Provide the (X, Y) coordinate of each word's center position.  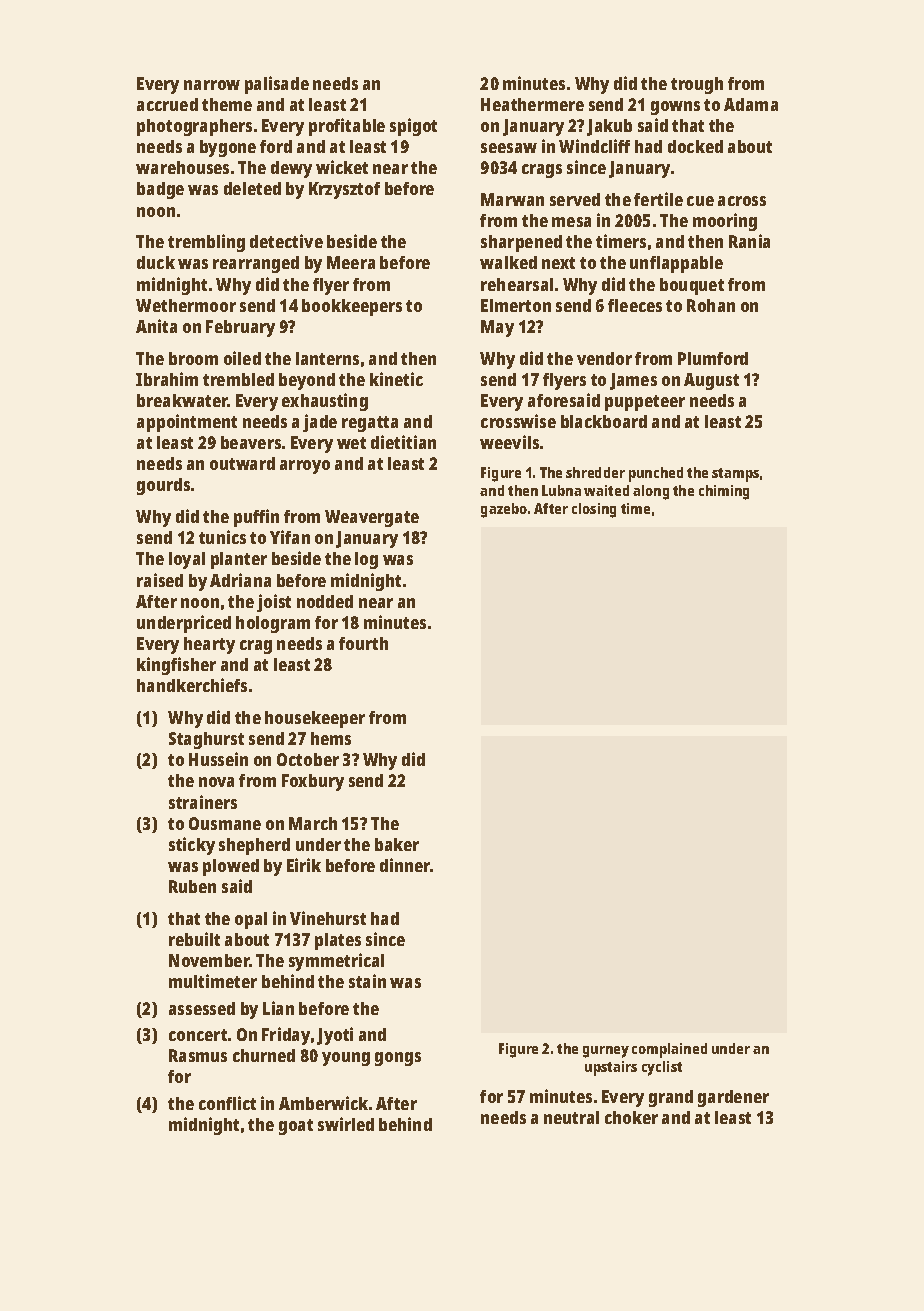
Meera (351, 262)
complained (669, 1050)
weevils (509, 442)
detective (286, 241)
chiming (724, 492)
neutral (571, 1117)
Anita (156, 326)
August (711, 381)
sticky (192, 846)
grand (671, 1098)
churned (264, 1055)
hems (331, 738)
